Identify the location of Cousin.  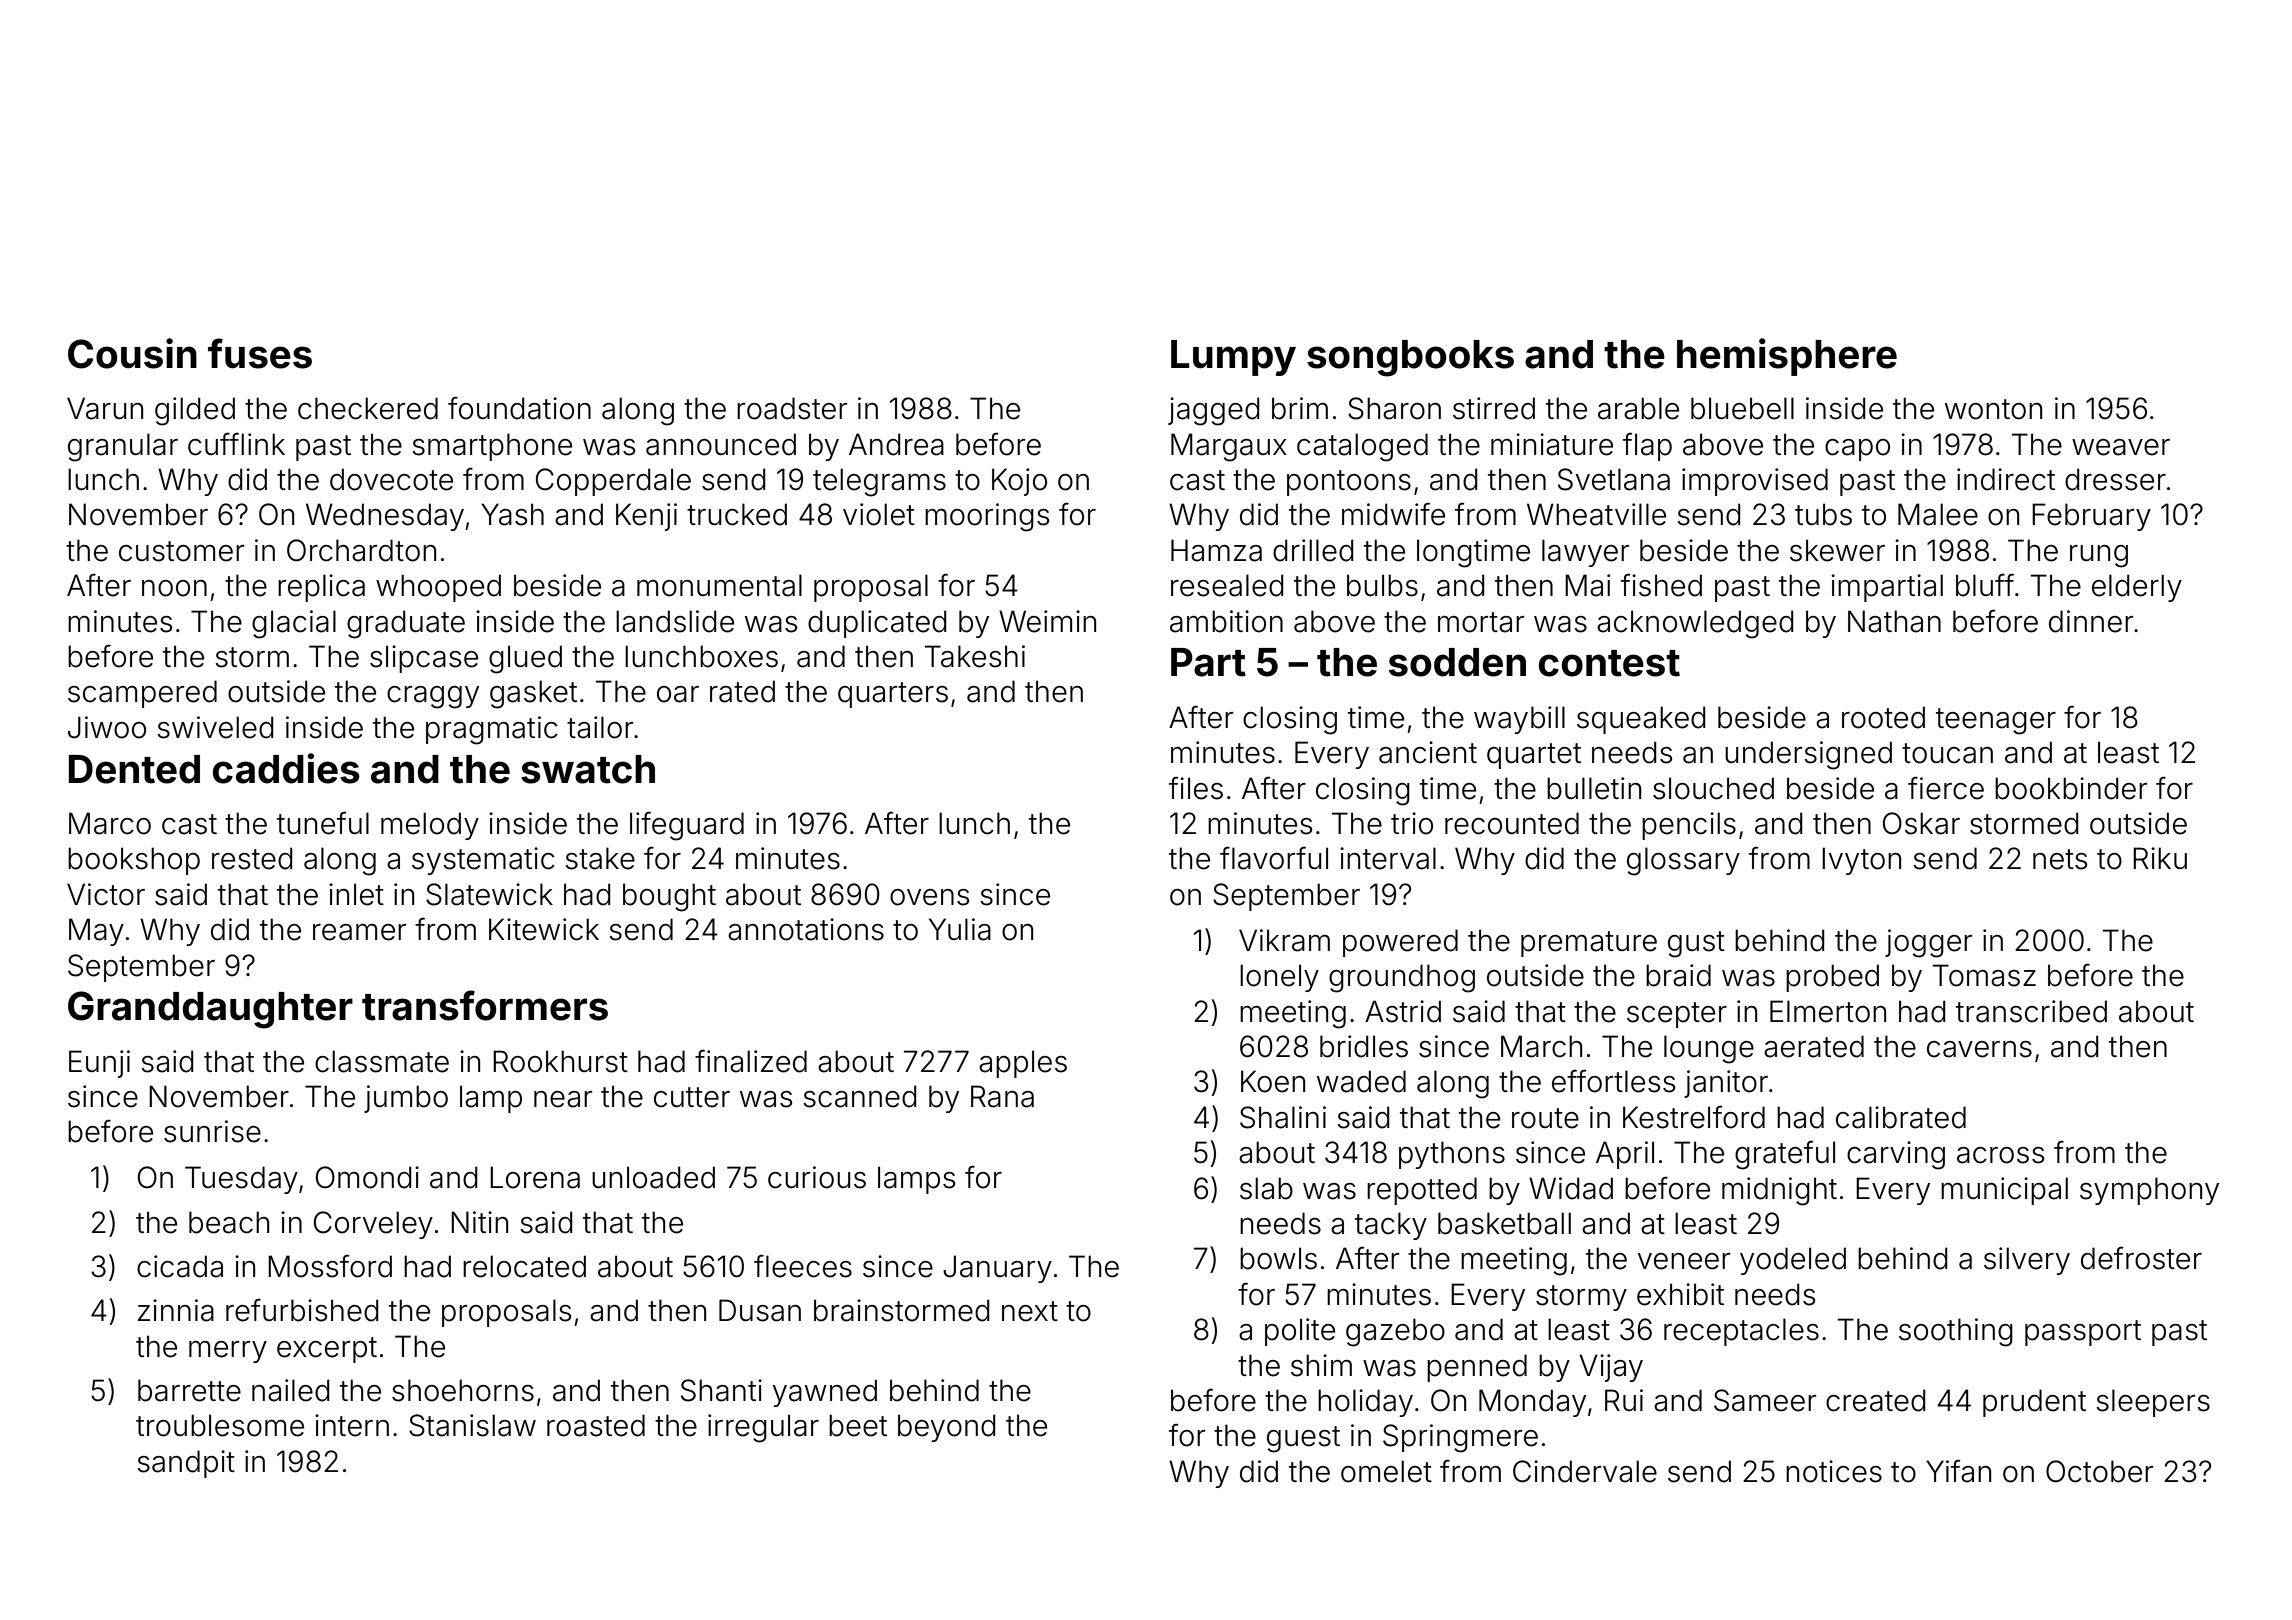
(132, 353).
